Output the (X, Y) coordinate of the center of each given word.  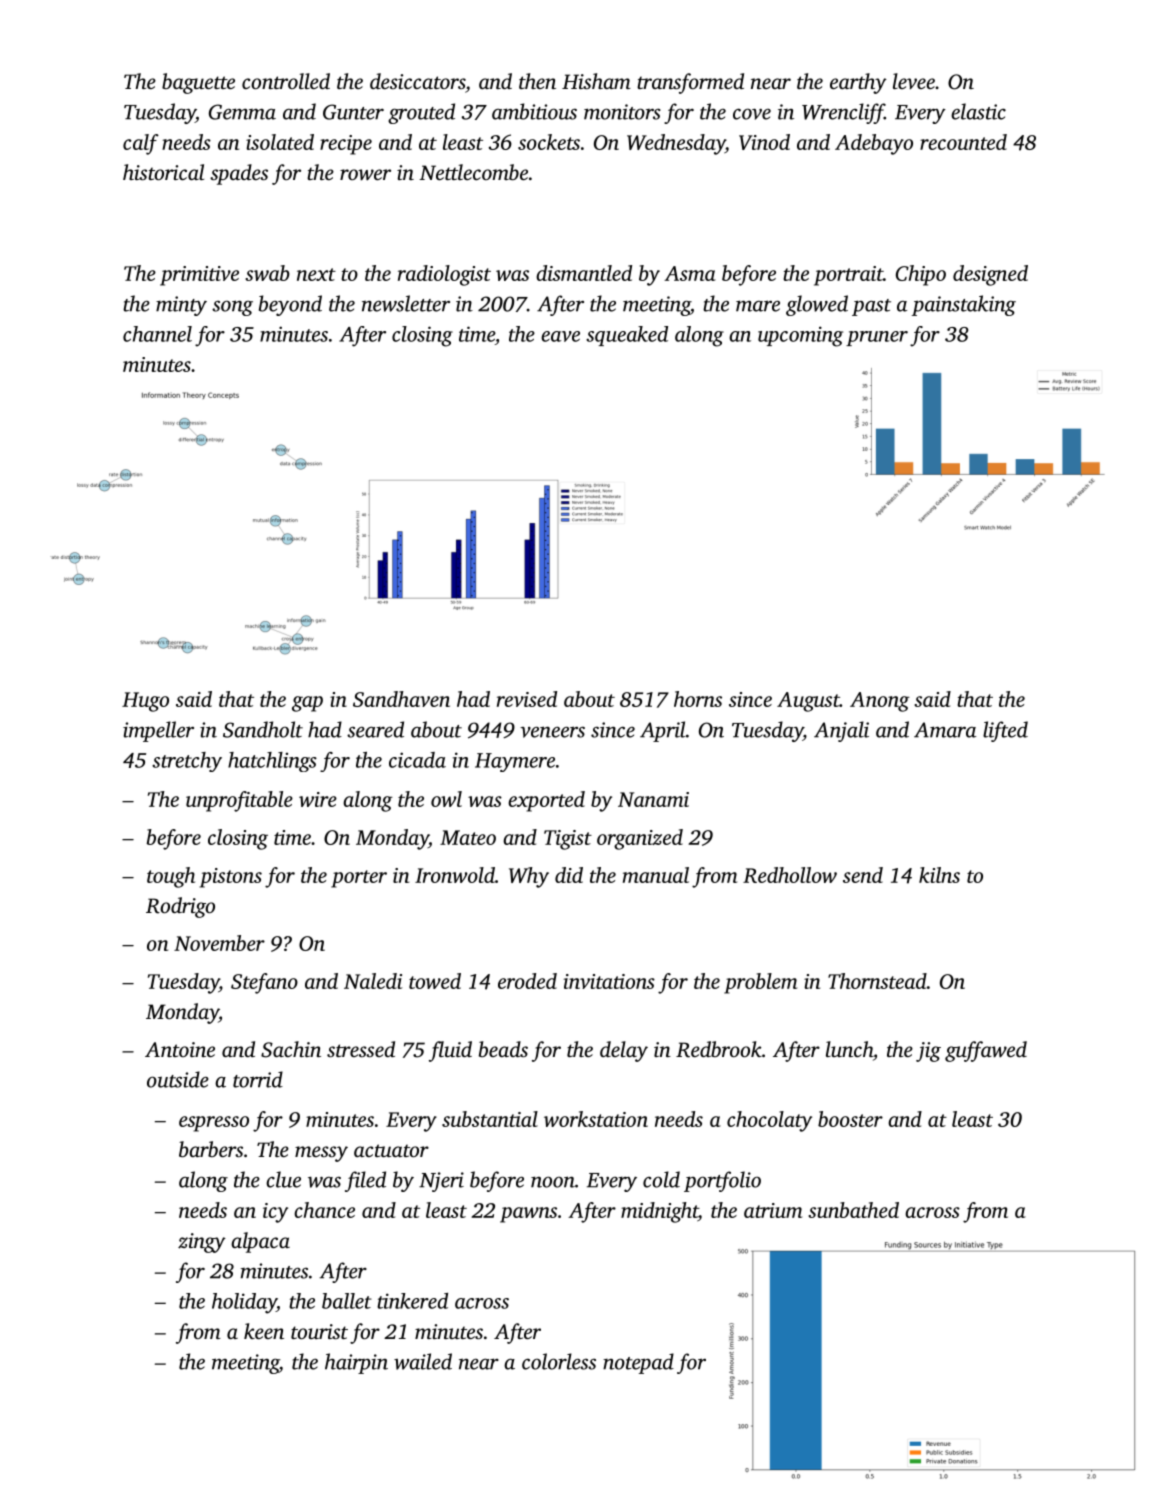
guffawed (986, 1051)
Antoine (180, 1049)
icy (275, 1213)
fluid (450, 1051)
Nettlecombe (473, 172)
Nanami (653, 799)
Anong (880, 702)
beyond (290, 305)
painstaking (964, 305)
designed (990, 275)
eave (560, 336)
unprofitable (239, 801)
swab (267, 273)
